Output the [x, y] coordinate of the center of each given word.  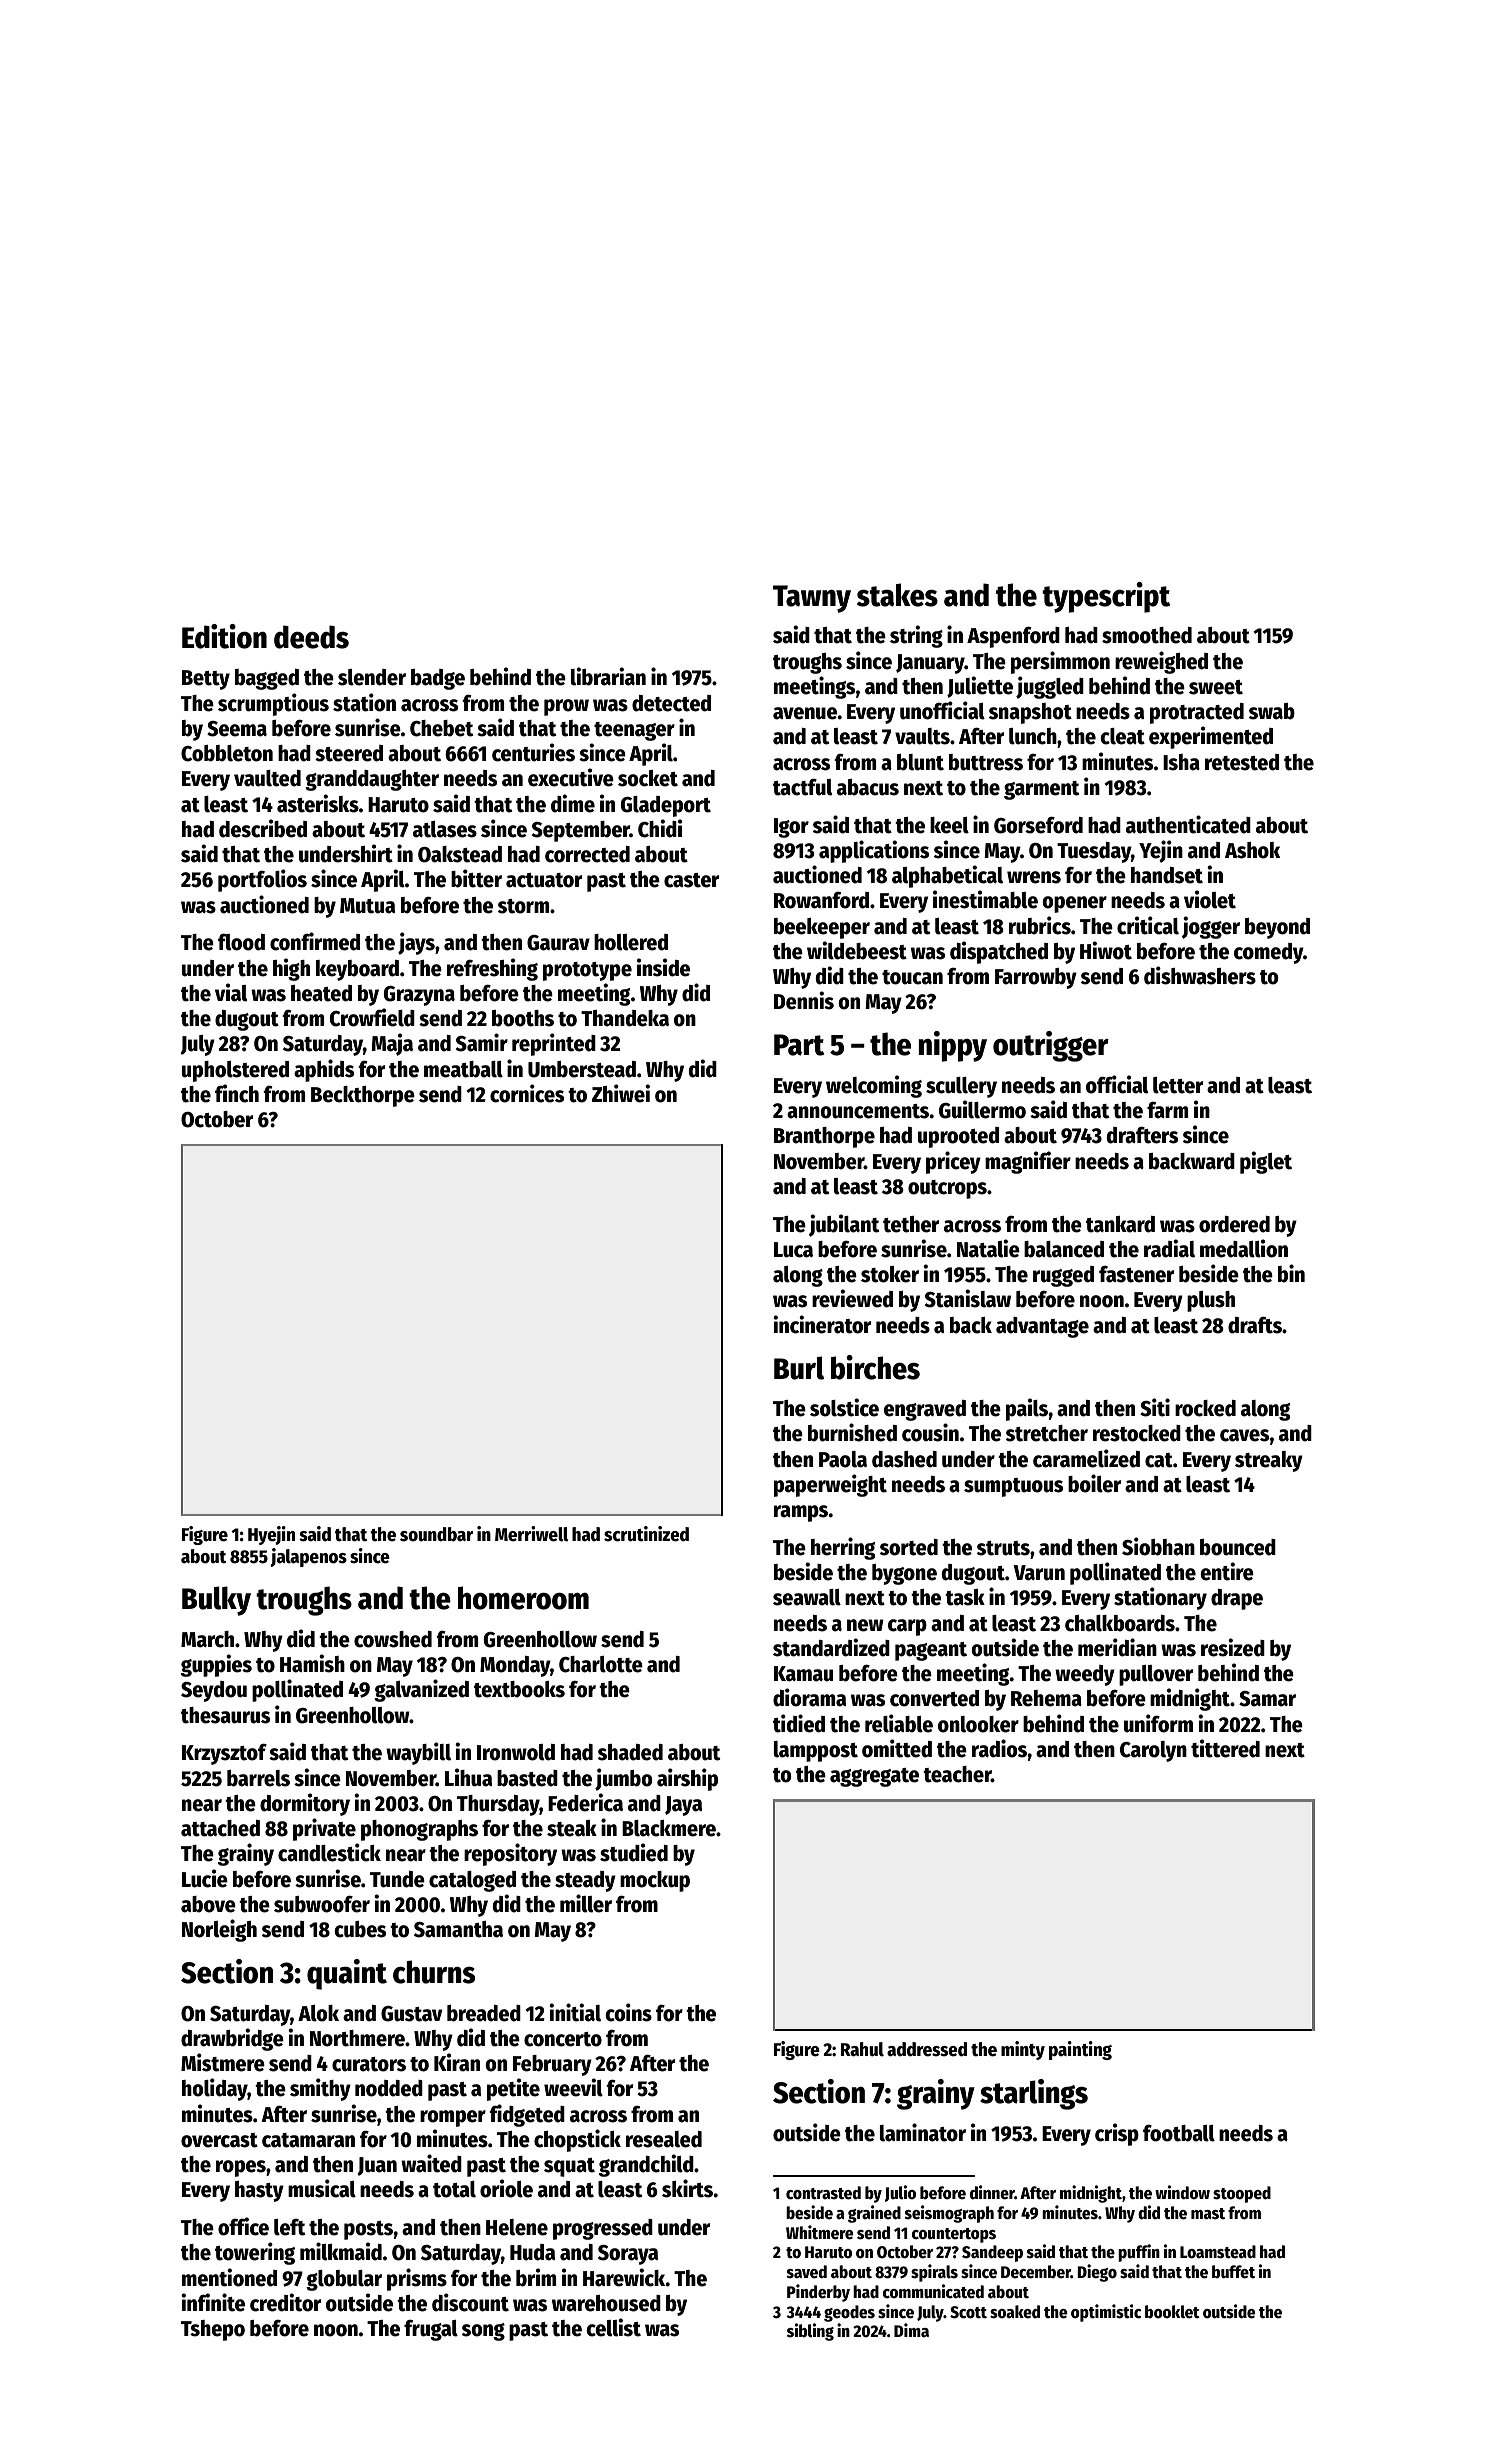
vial [231, 992]
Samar [1267, 1699]
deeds [311, 637]
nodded [389, 2088]
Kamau [803, 1674]
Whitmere [819, 2232]
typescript [1106, 597]
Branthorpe [824, 1137]
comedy [1268, 953]
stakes [897, 595]
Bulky [216, 1601]
